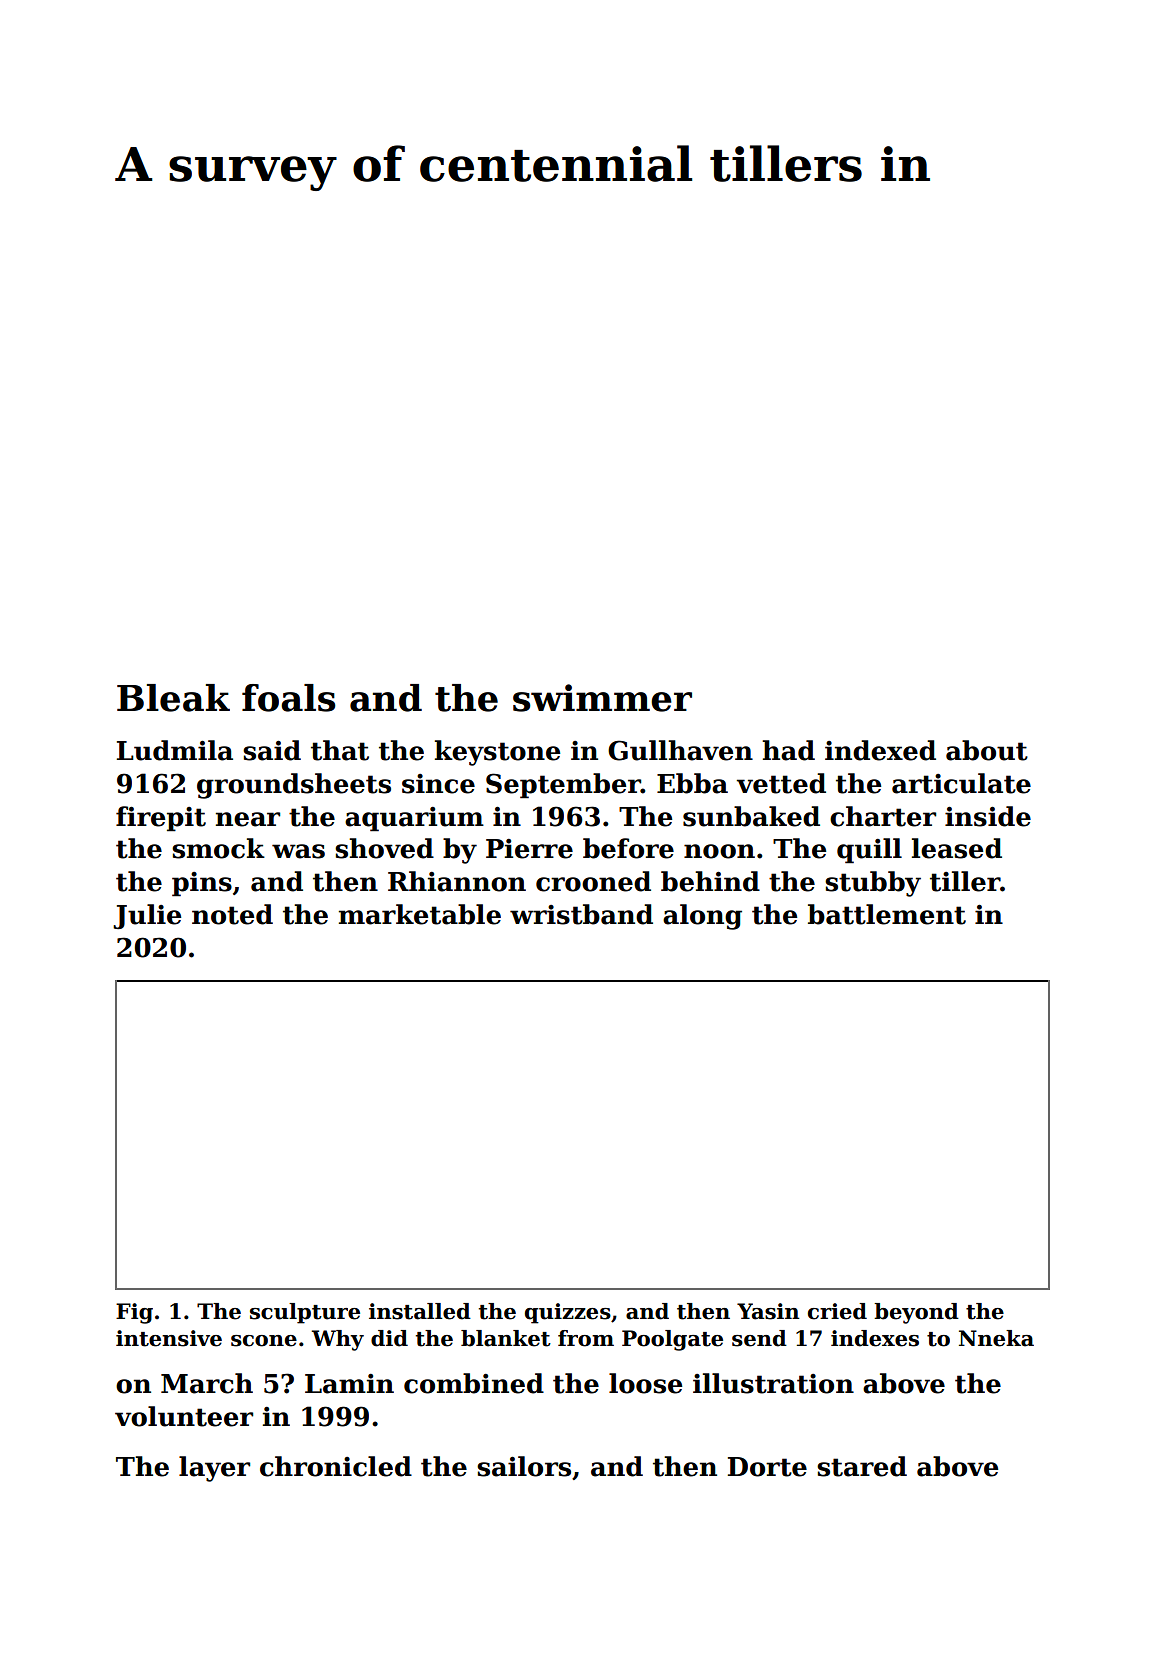 The height and width of the page is (1654, 1165). I want to click on Fig, so click(134, 1313).
